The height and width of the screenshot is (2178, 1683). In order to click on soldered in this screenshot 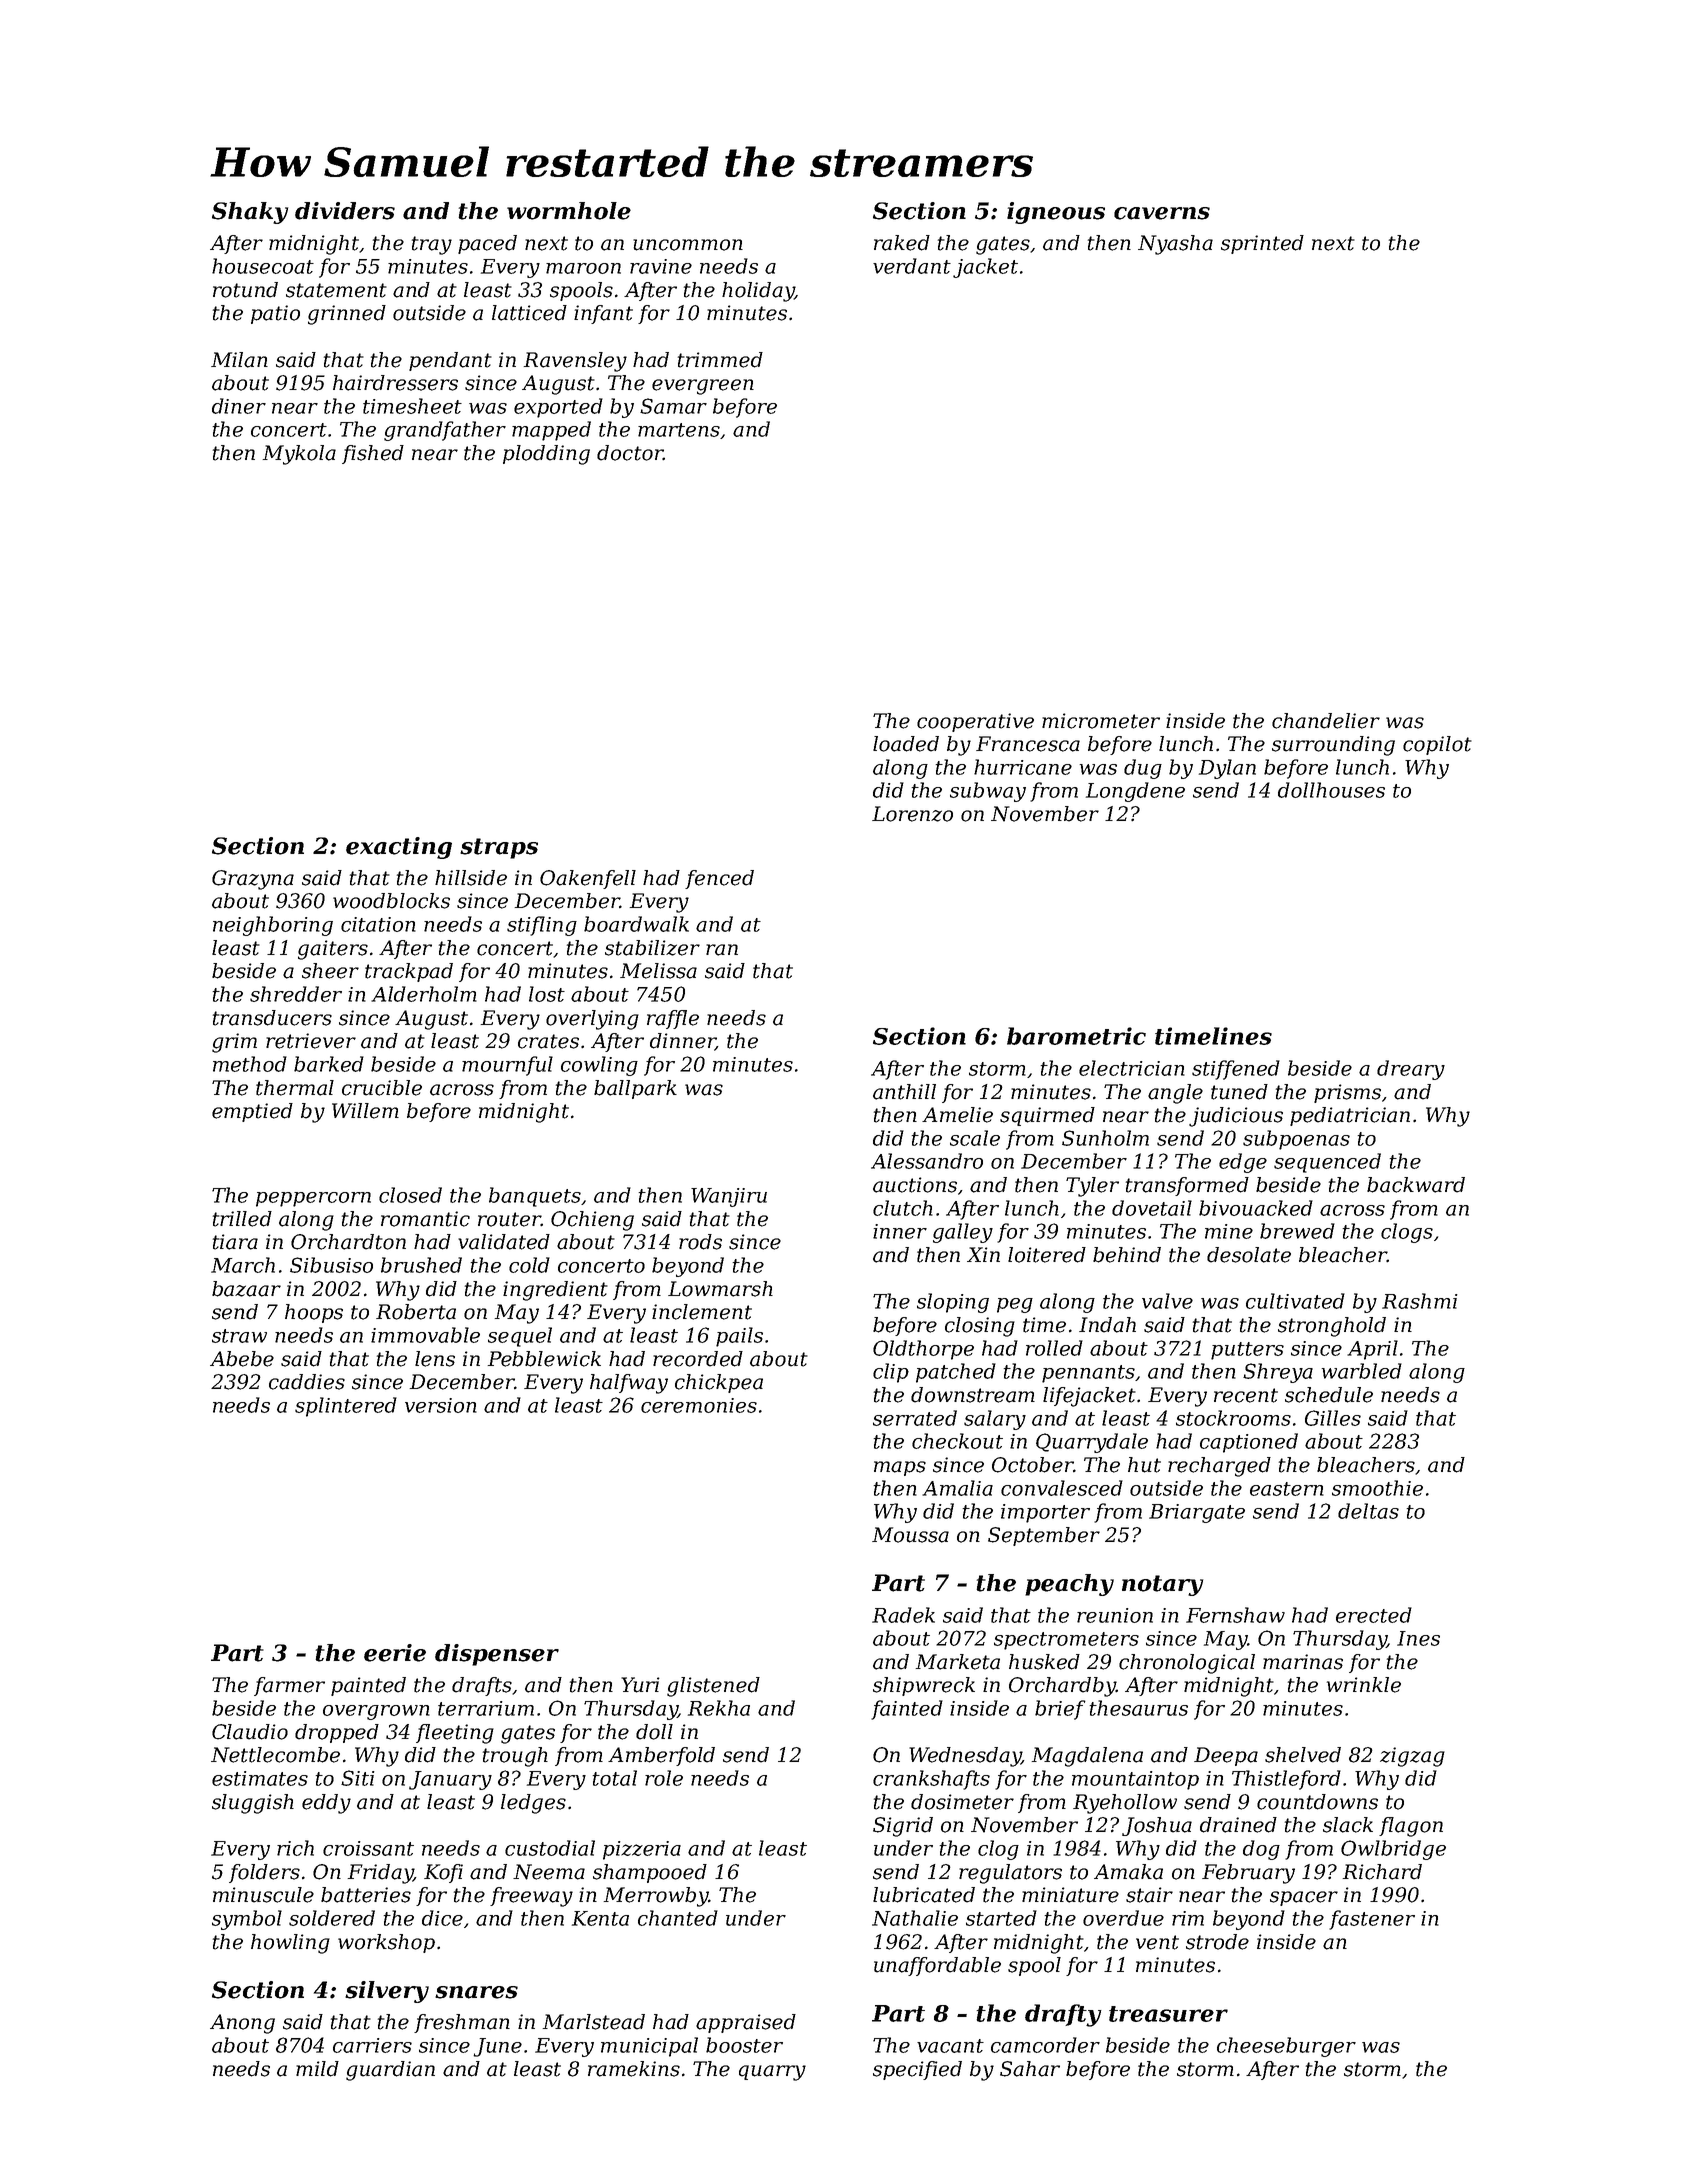, I will do `click(332, 1918)`.
